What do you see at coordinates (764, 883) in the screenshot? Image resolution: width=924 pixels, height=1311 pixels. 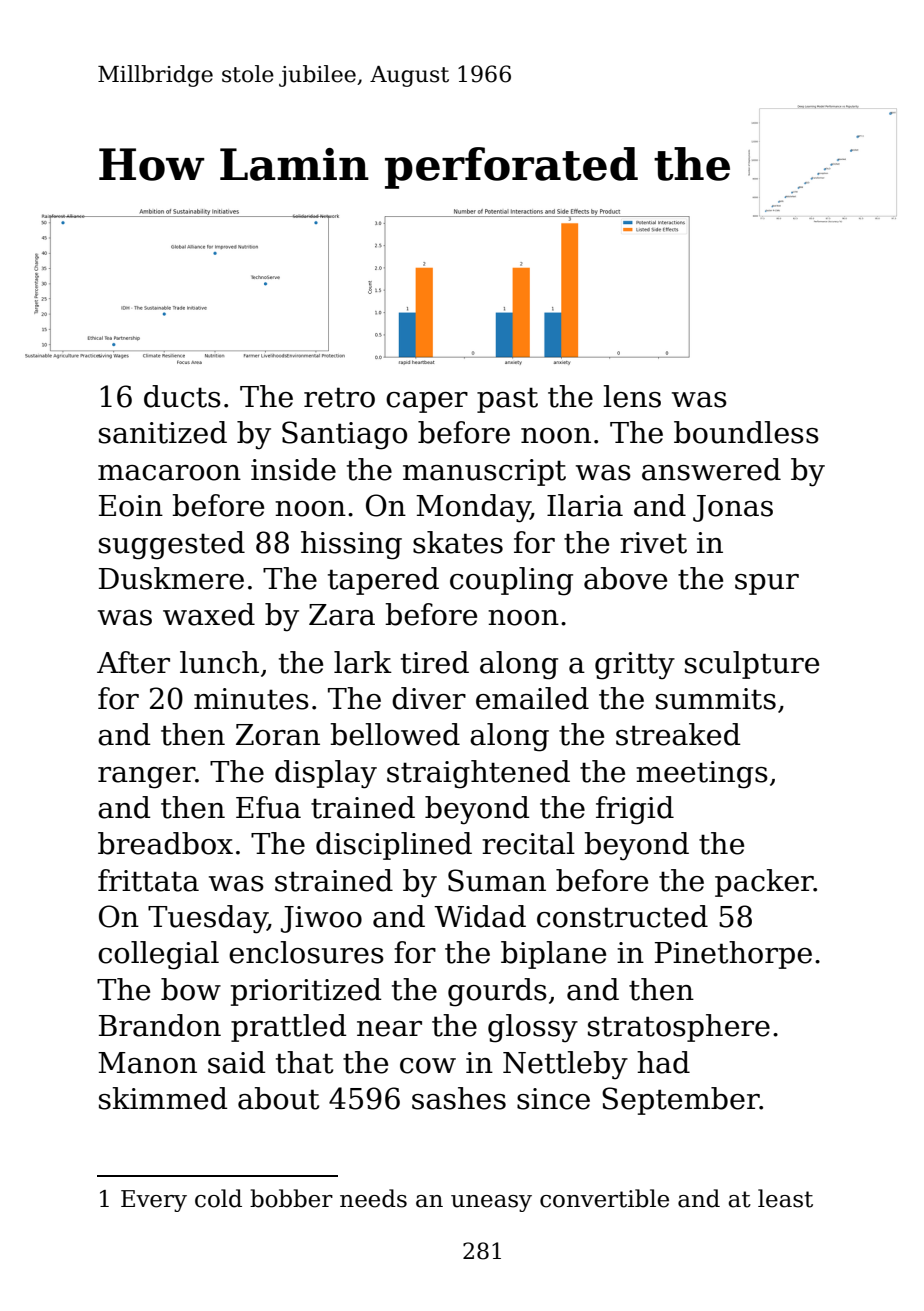 I see `packer` at bounding box center [764, 883].
